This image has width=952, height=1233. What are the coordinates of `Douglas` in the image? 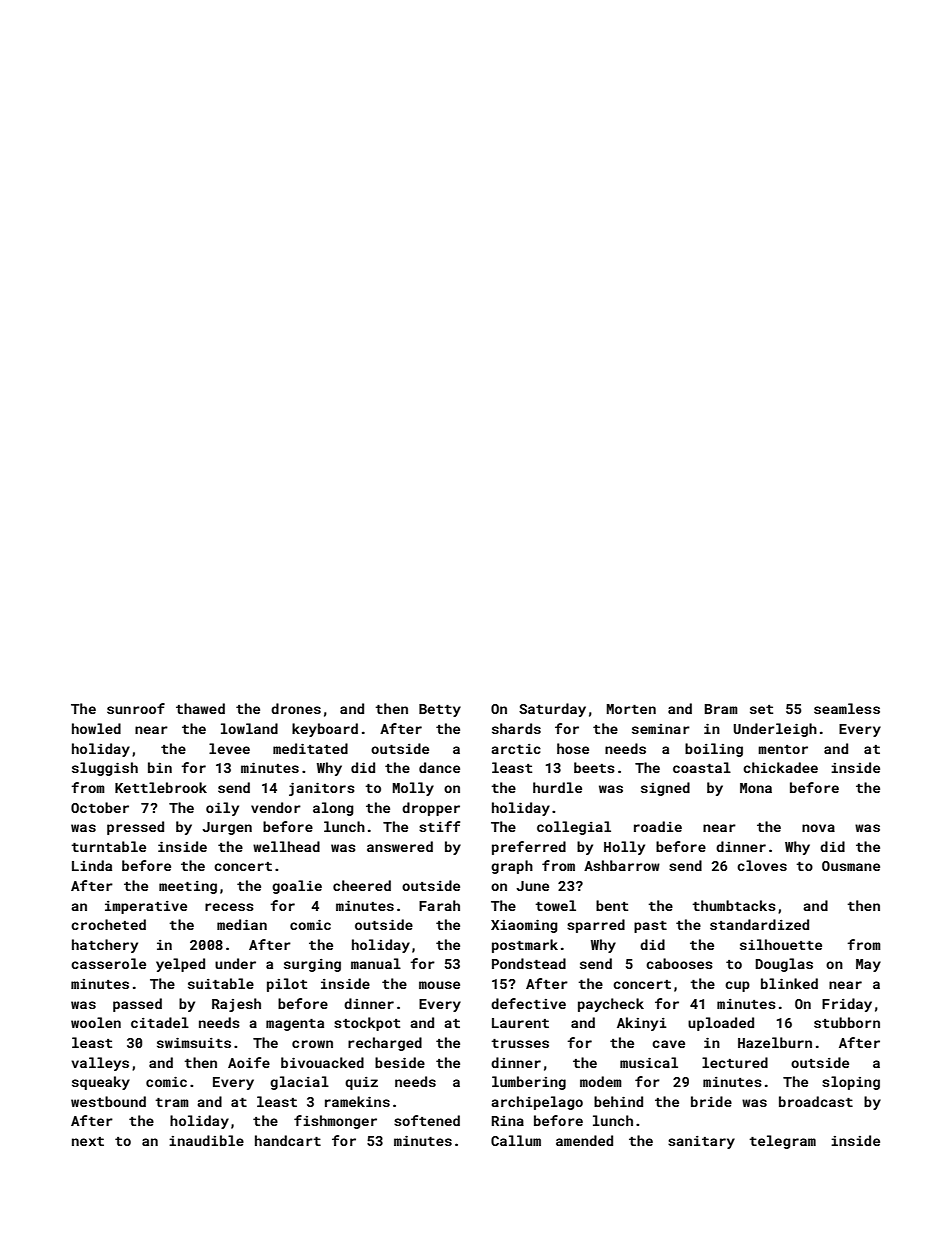 It's located at (784, 965).
